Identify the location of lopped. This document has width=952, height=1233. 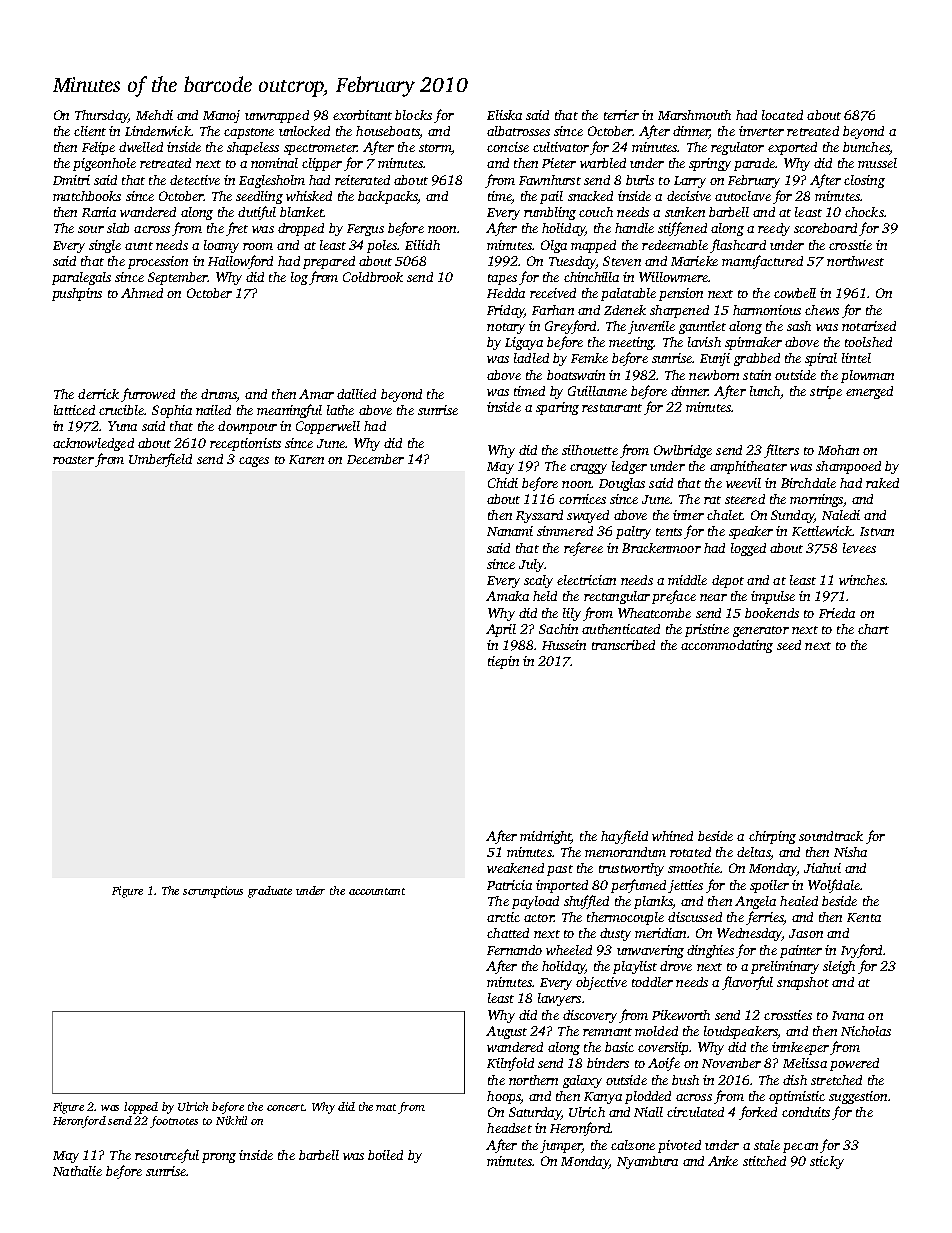
(141, 1108).
